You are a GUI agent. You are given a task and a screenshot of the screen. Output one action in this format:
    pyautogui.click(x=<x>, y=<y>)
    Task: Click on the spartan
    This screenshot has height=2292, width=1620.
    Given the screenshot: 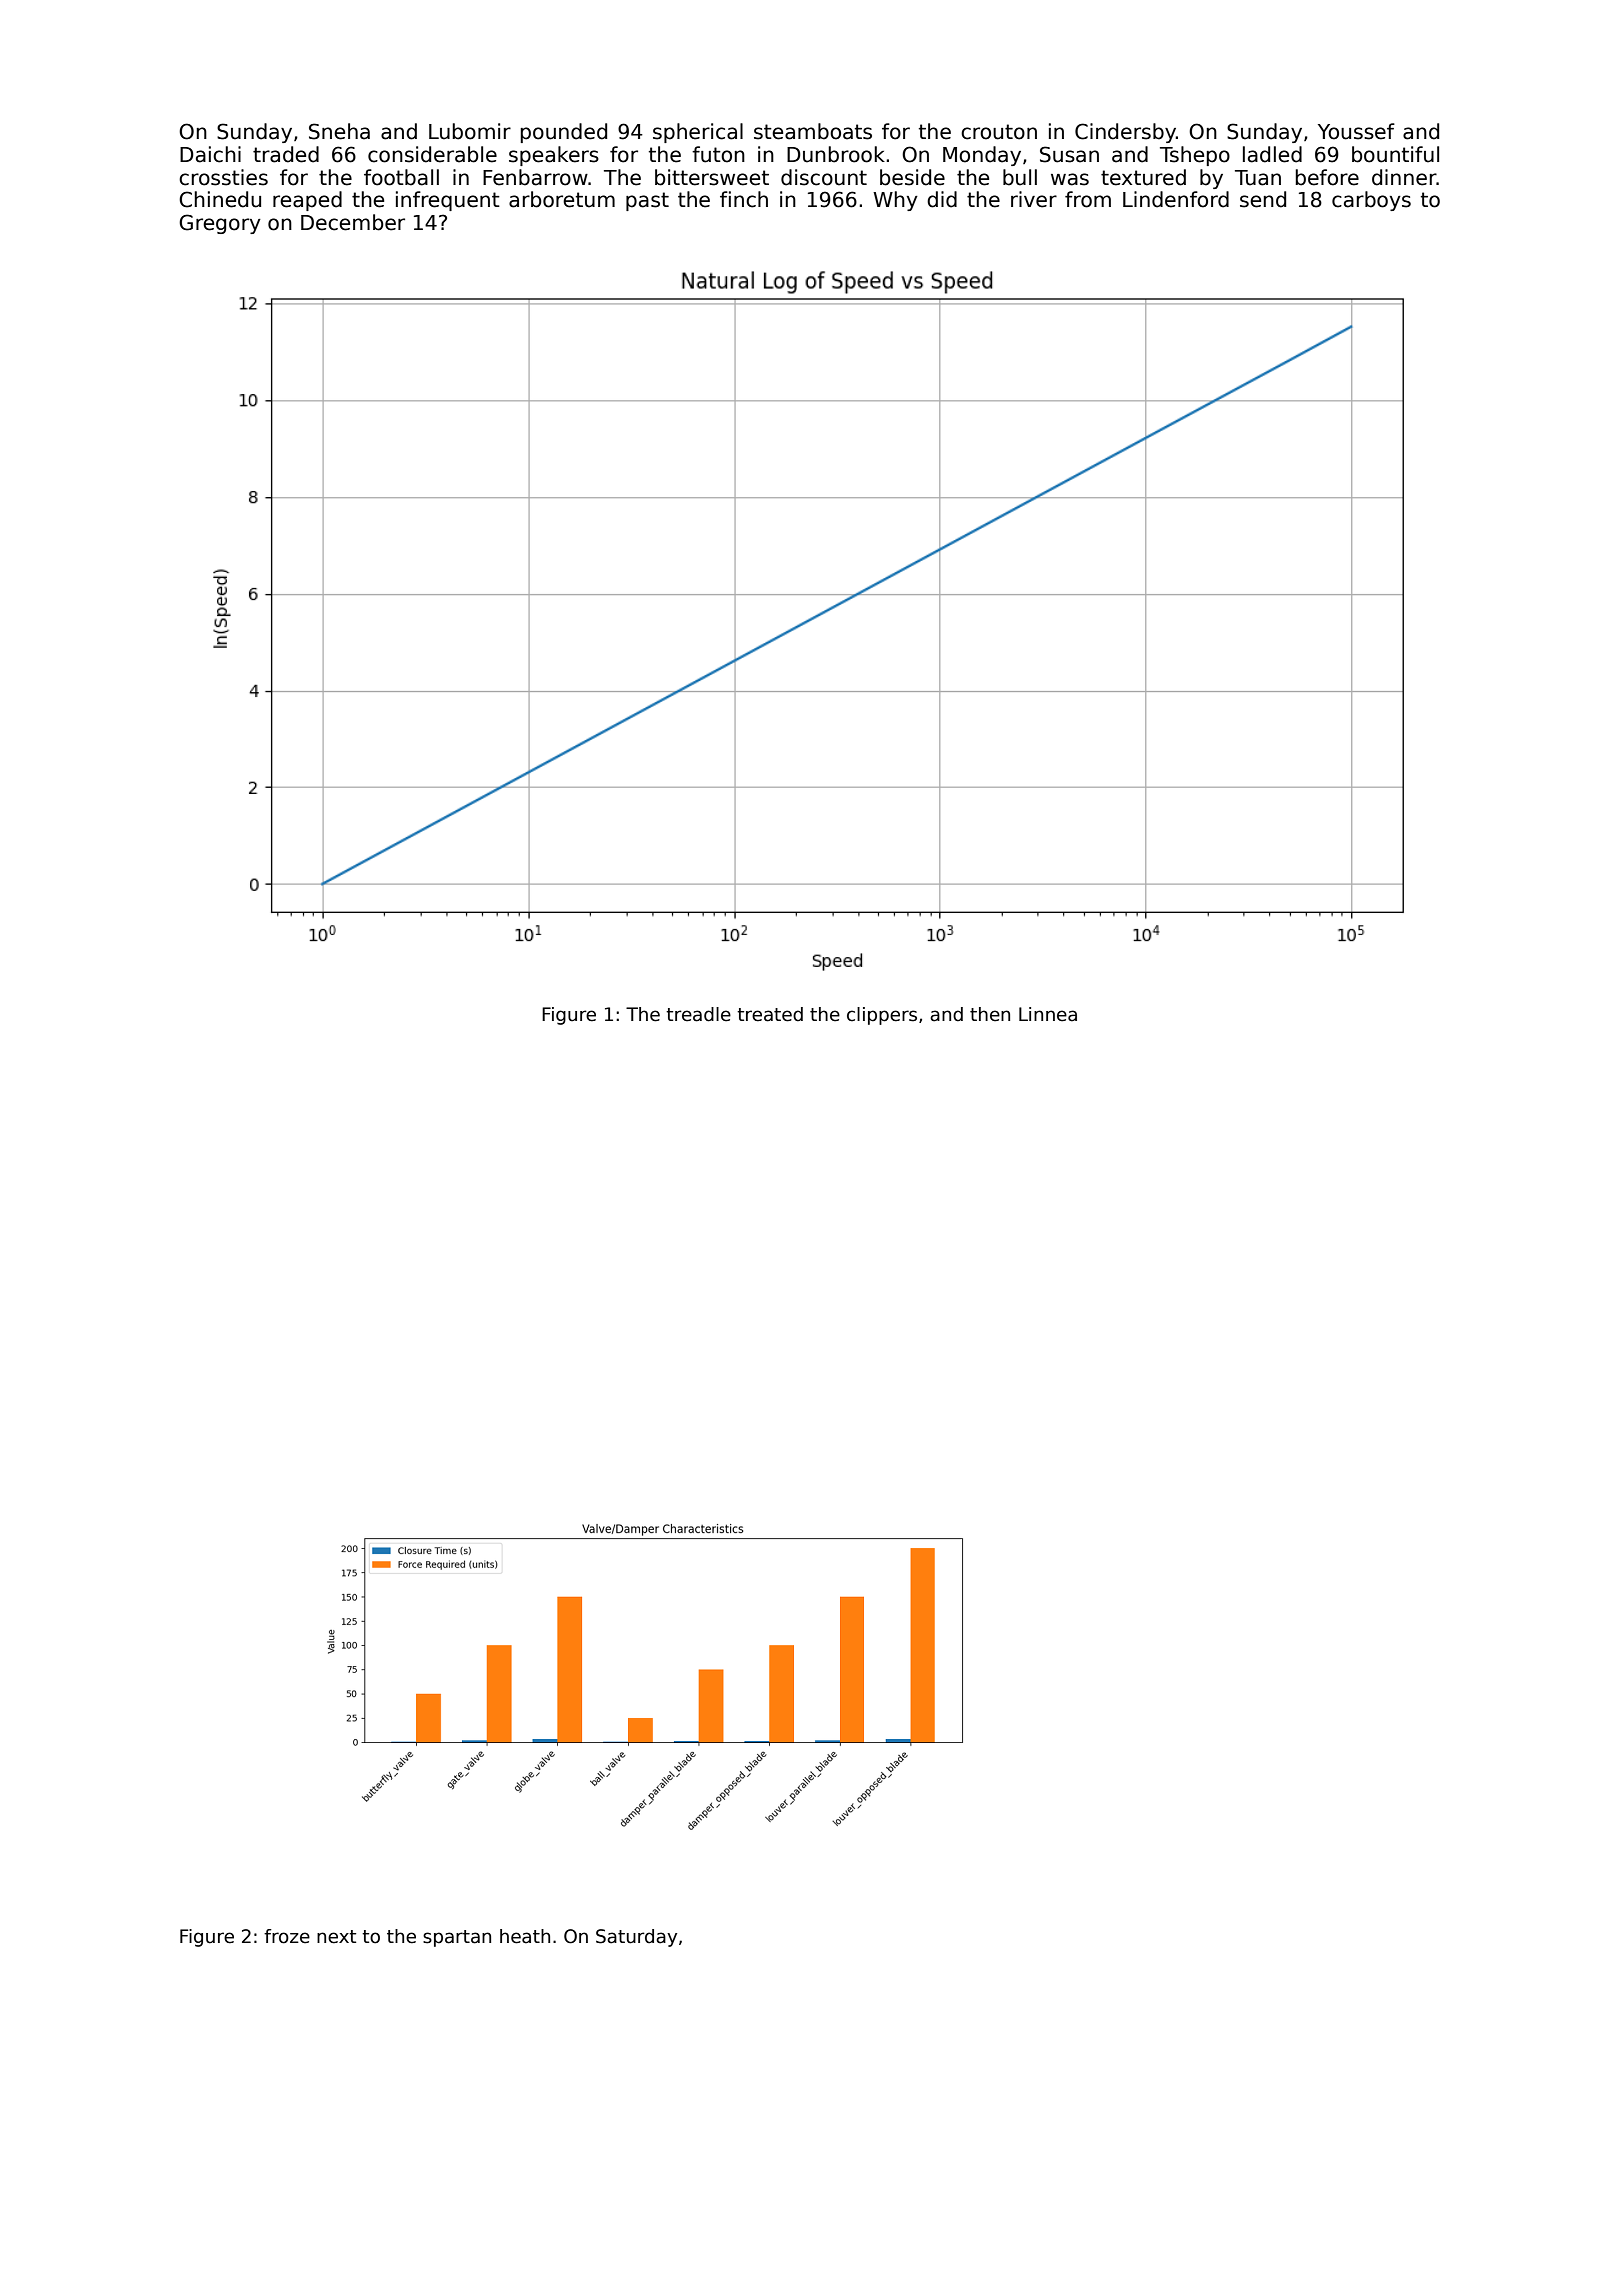 What is the action you would take?
    pyautogui.click(x=457, y=1938)
